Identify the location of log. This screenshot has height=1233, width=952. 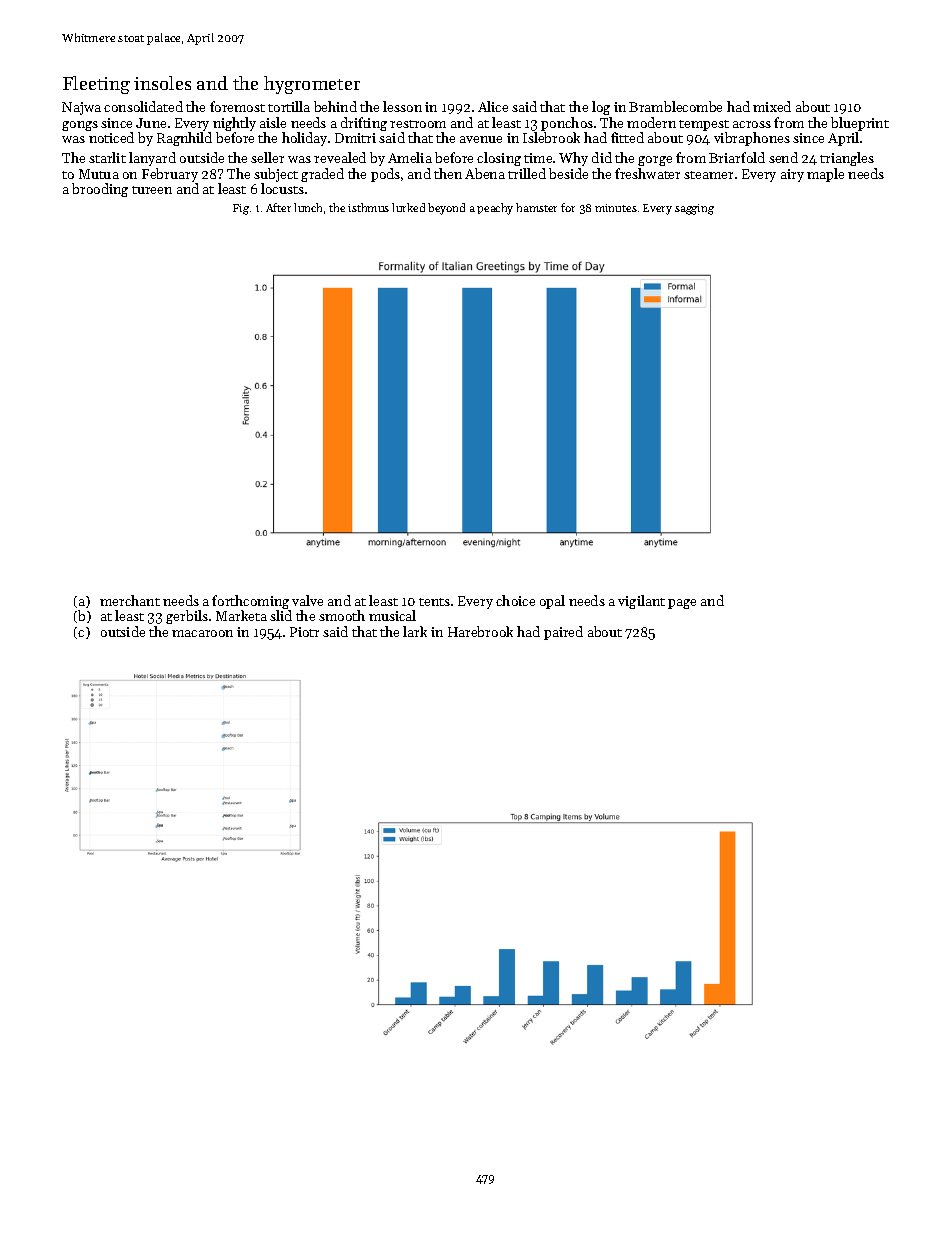
(601, 108).
